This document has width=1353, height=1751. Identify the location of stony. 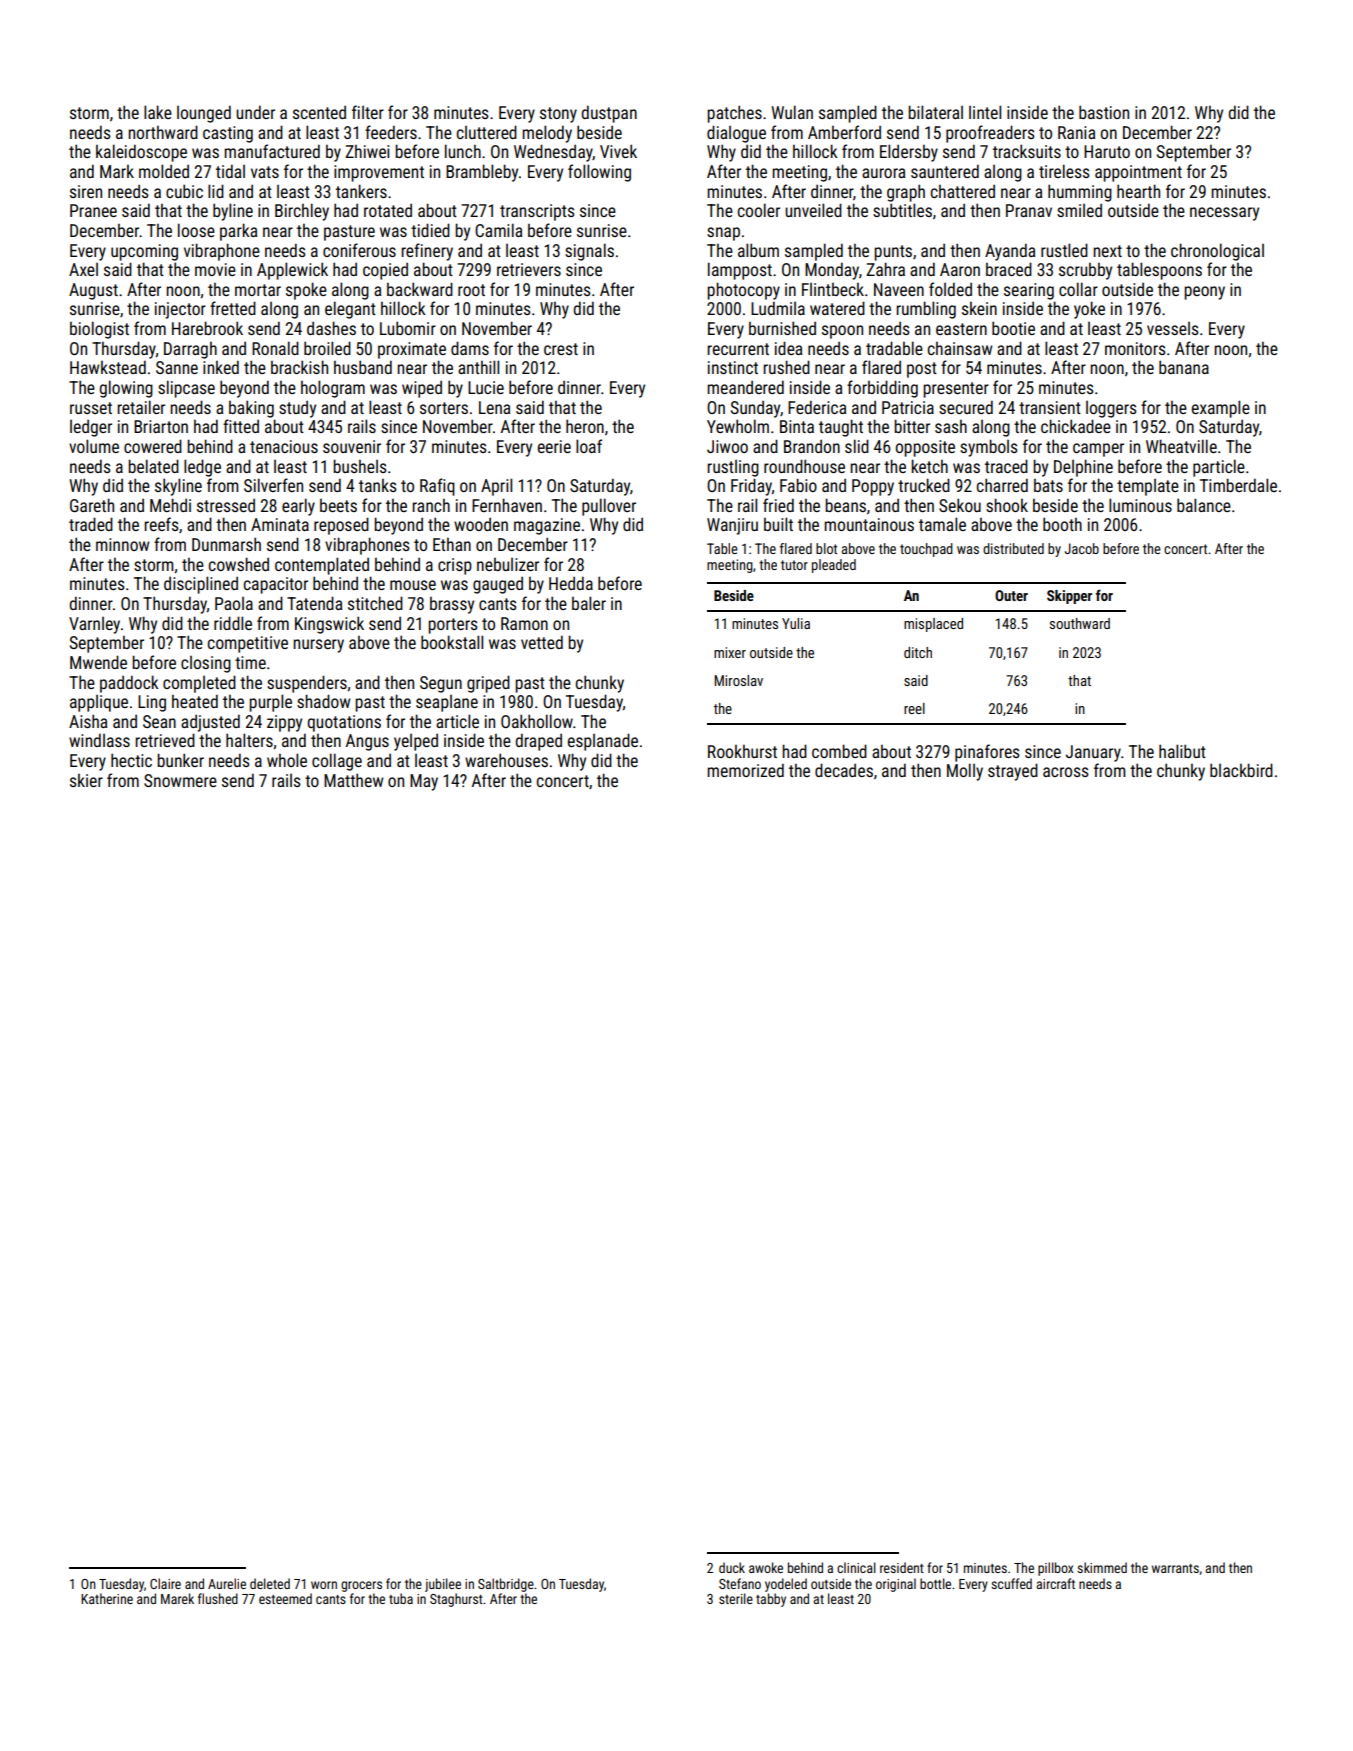
(558, 115).
